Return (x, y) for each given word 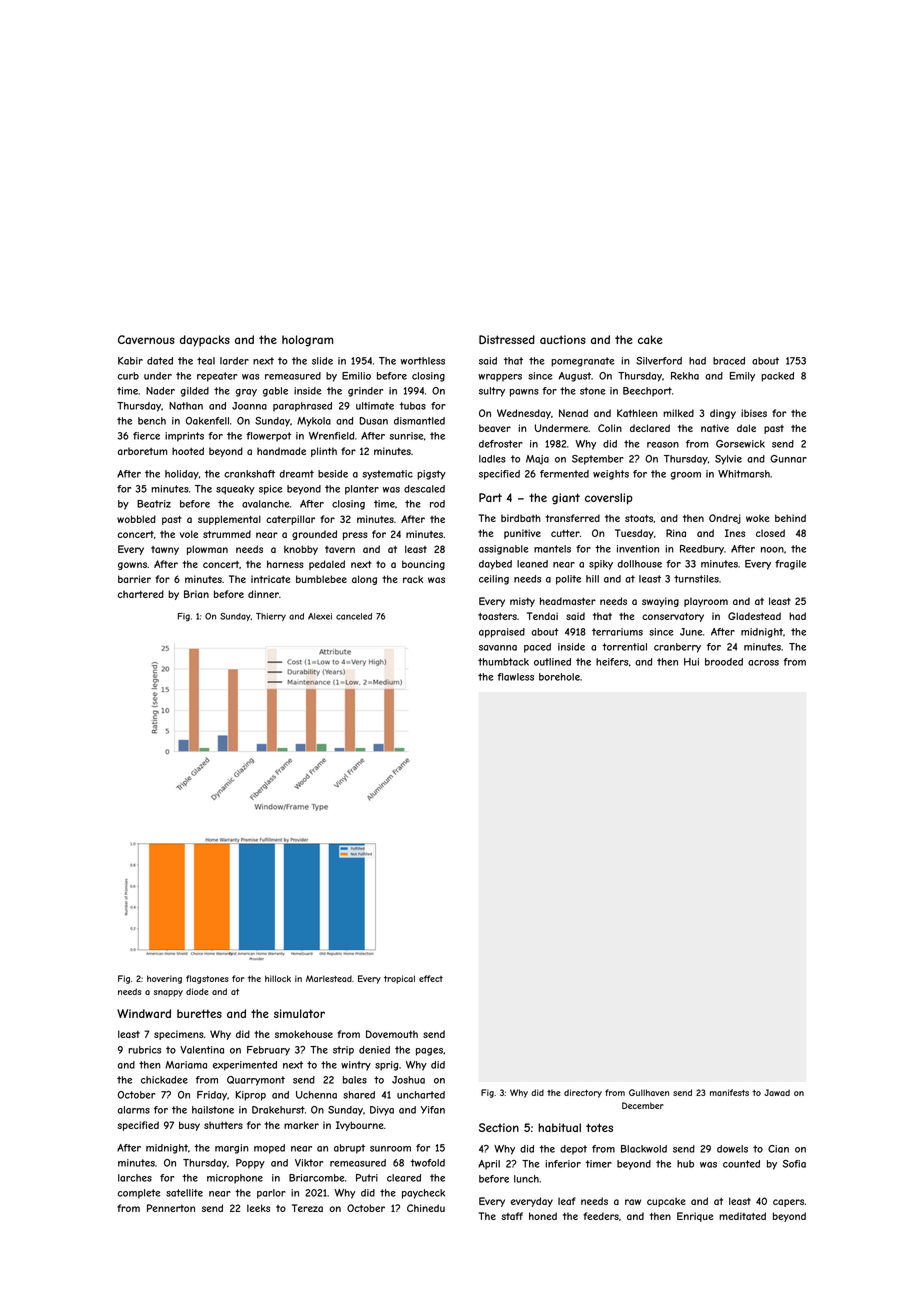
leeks (258, 1208)
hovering (164, 979)
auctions (563, 339)
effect (431, 978)
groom (685, 476)
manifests (729, 1092)
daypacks (205, 341)
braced (729, 361)
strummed (227, 534)
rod (437, 504)
